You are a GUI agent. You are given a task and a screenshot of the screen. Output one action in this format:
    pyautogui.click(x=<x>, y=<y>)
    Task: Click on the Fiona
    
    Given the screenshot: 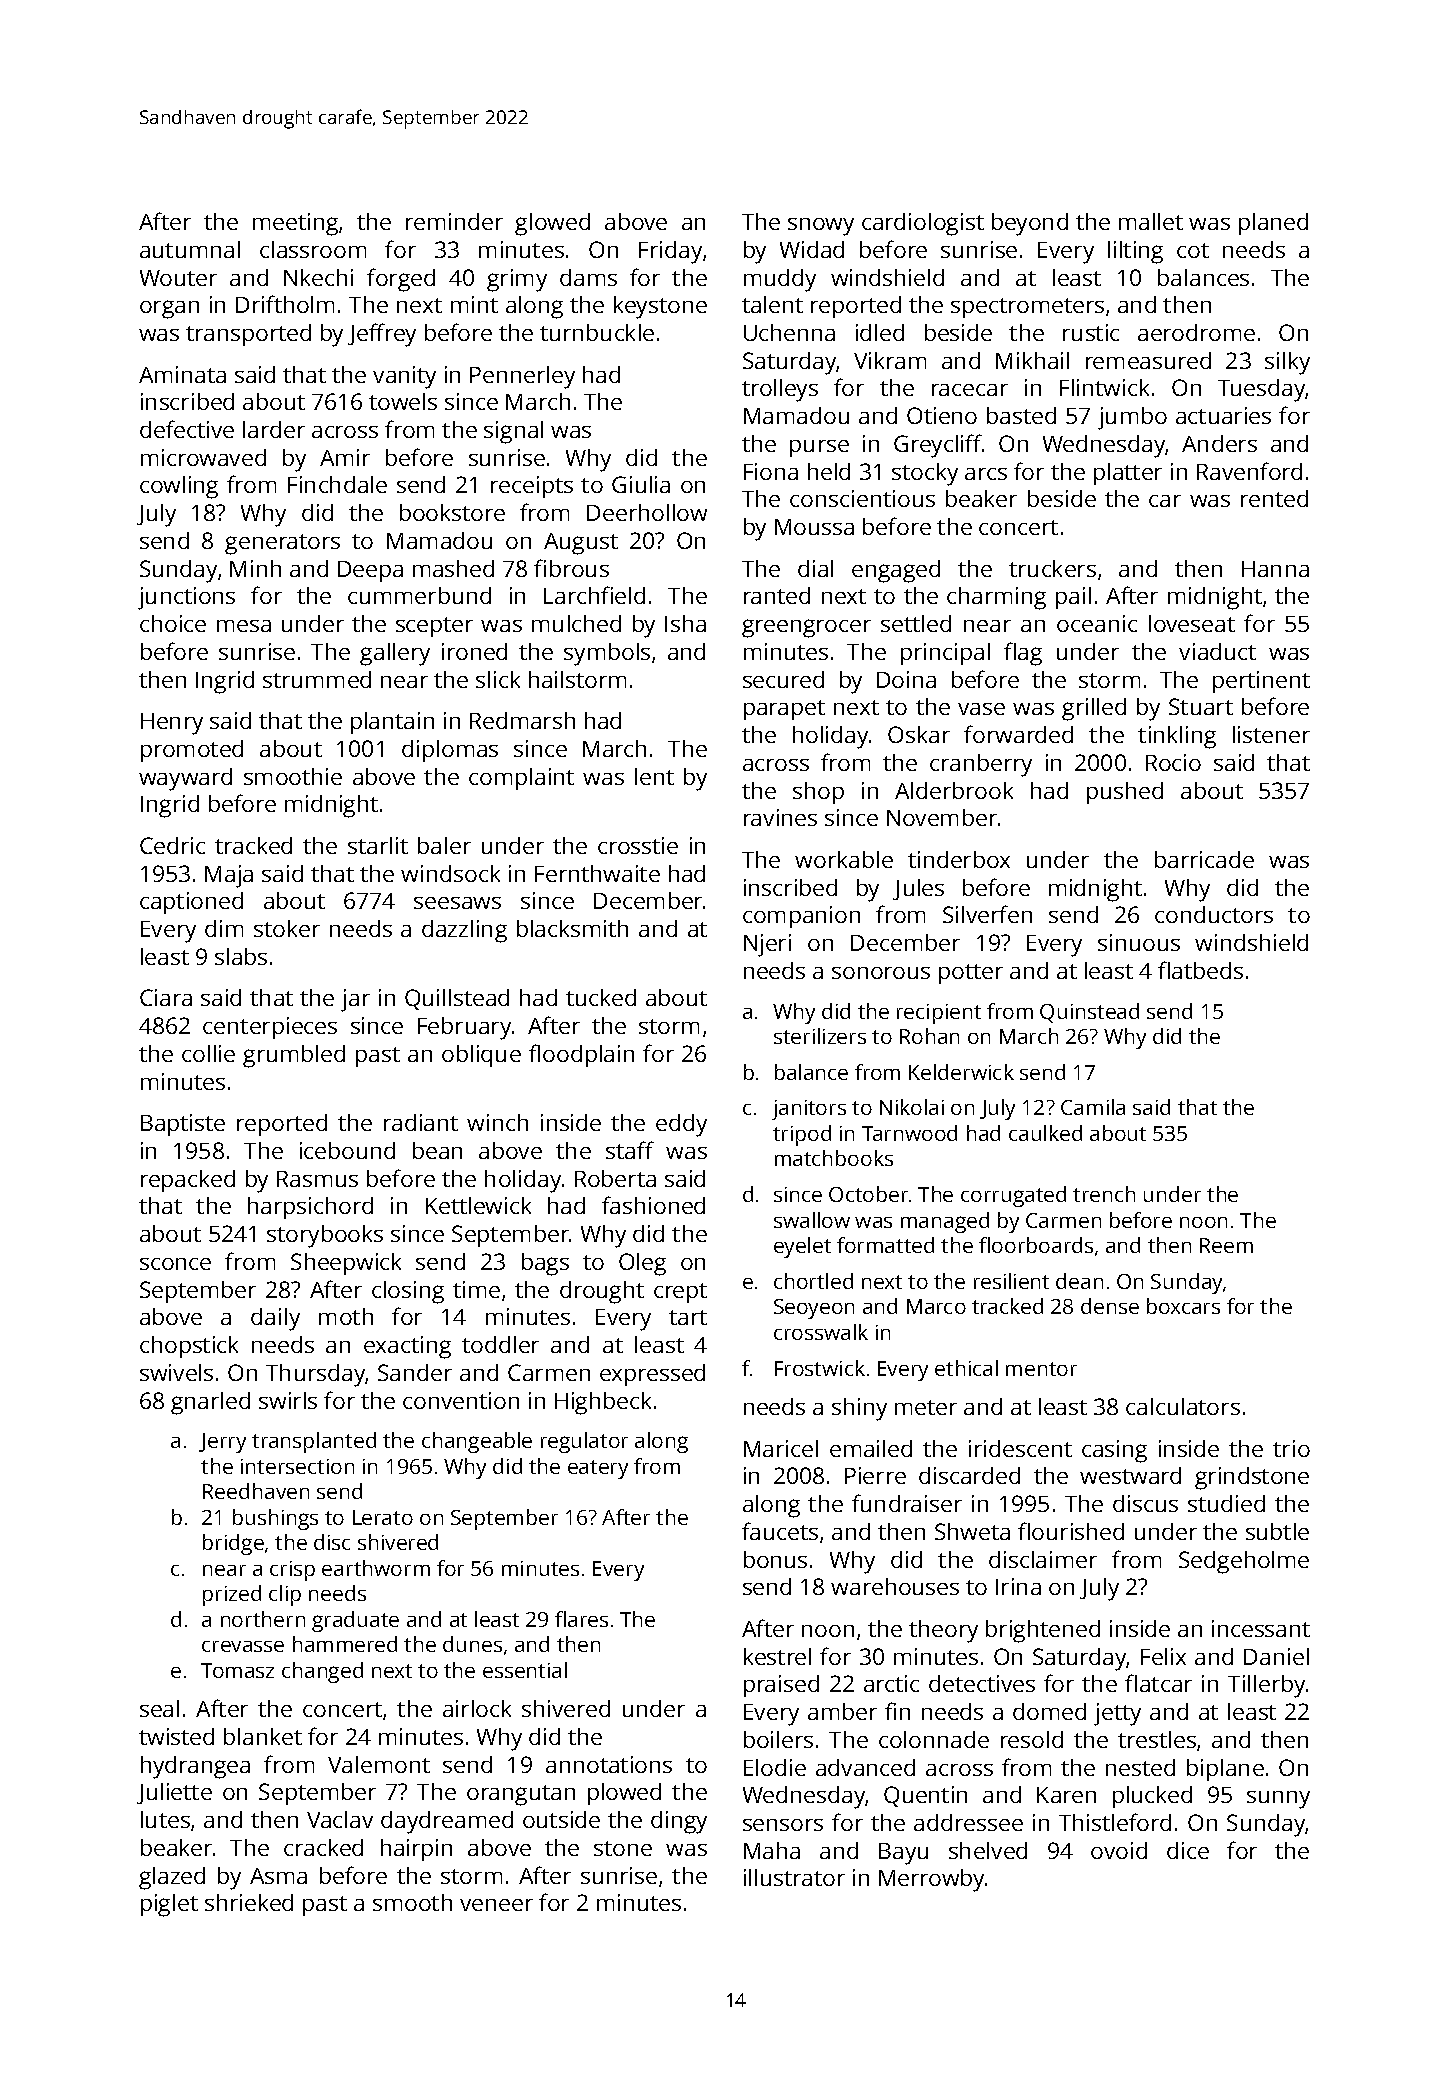 What is the action you would take?
    pyautogui.click(x=771, y=471)
